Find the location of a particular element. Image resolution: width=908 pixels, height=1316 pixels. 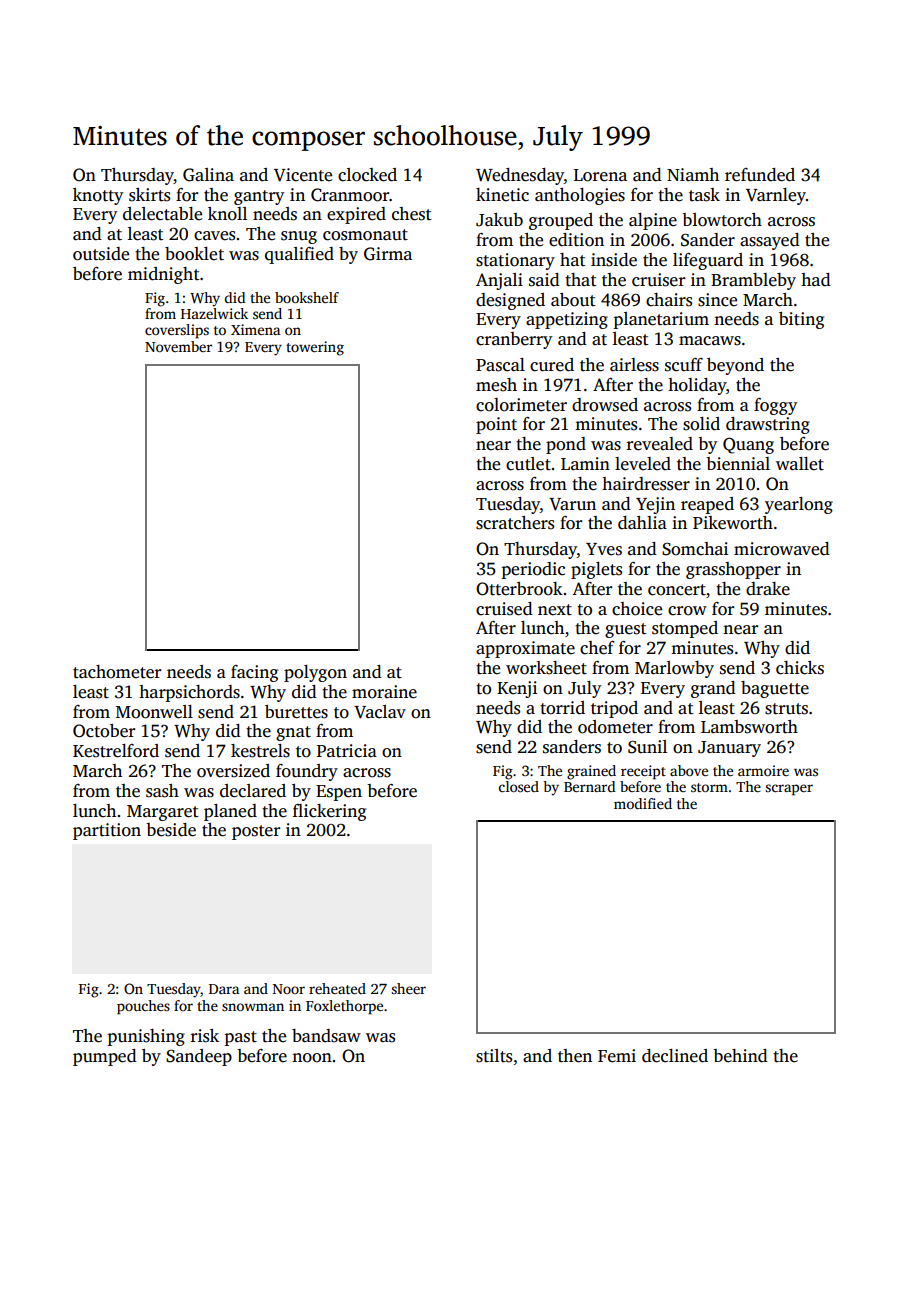

closed is located at coordinates (519, 786).
